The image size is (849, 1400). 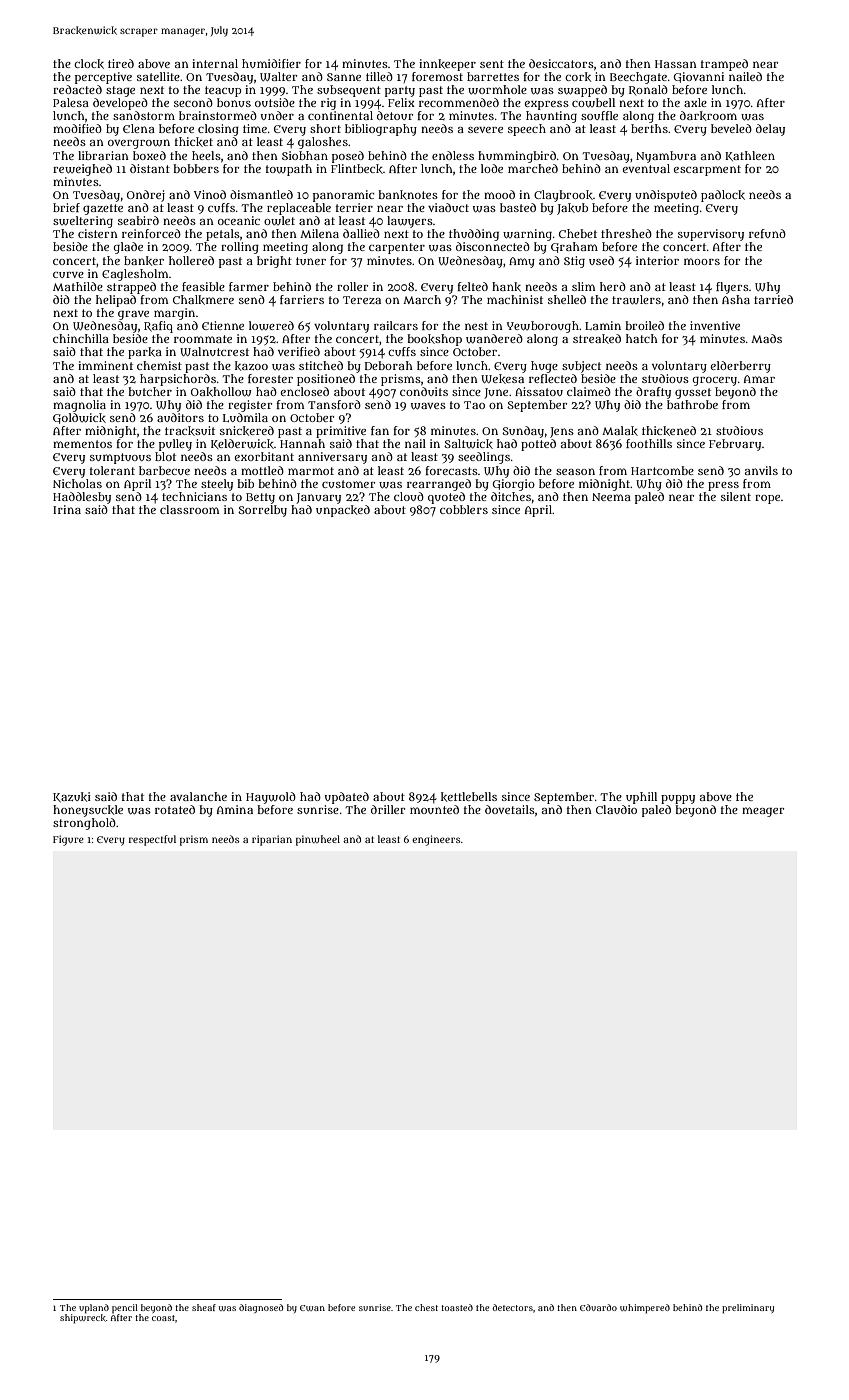 I want to click on toasted, so click(x=457, y=1307).
